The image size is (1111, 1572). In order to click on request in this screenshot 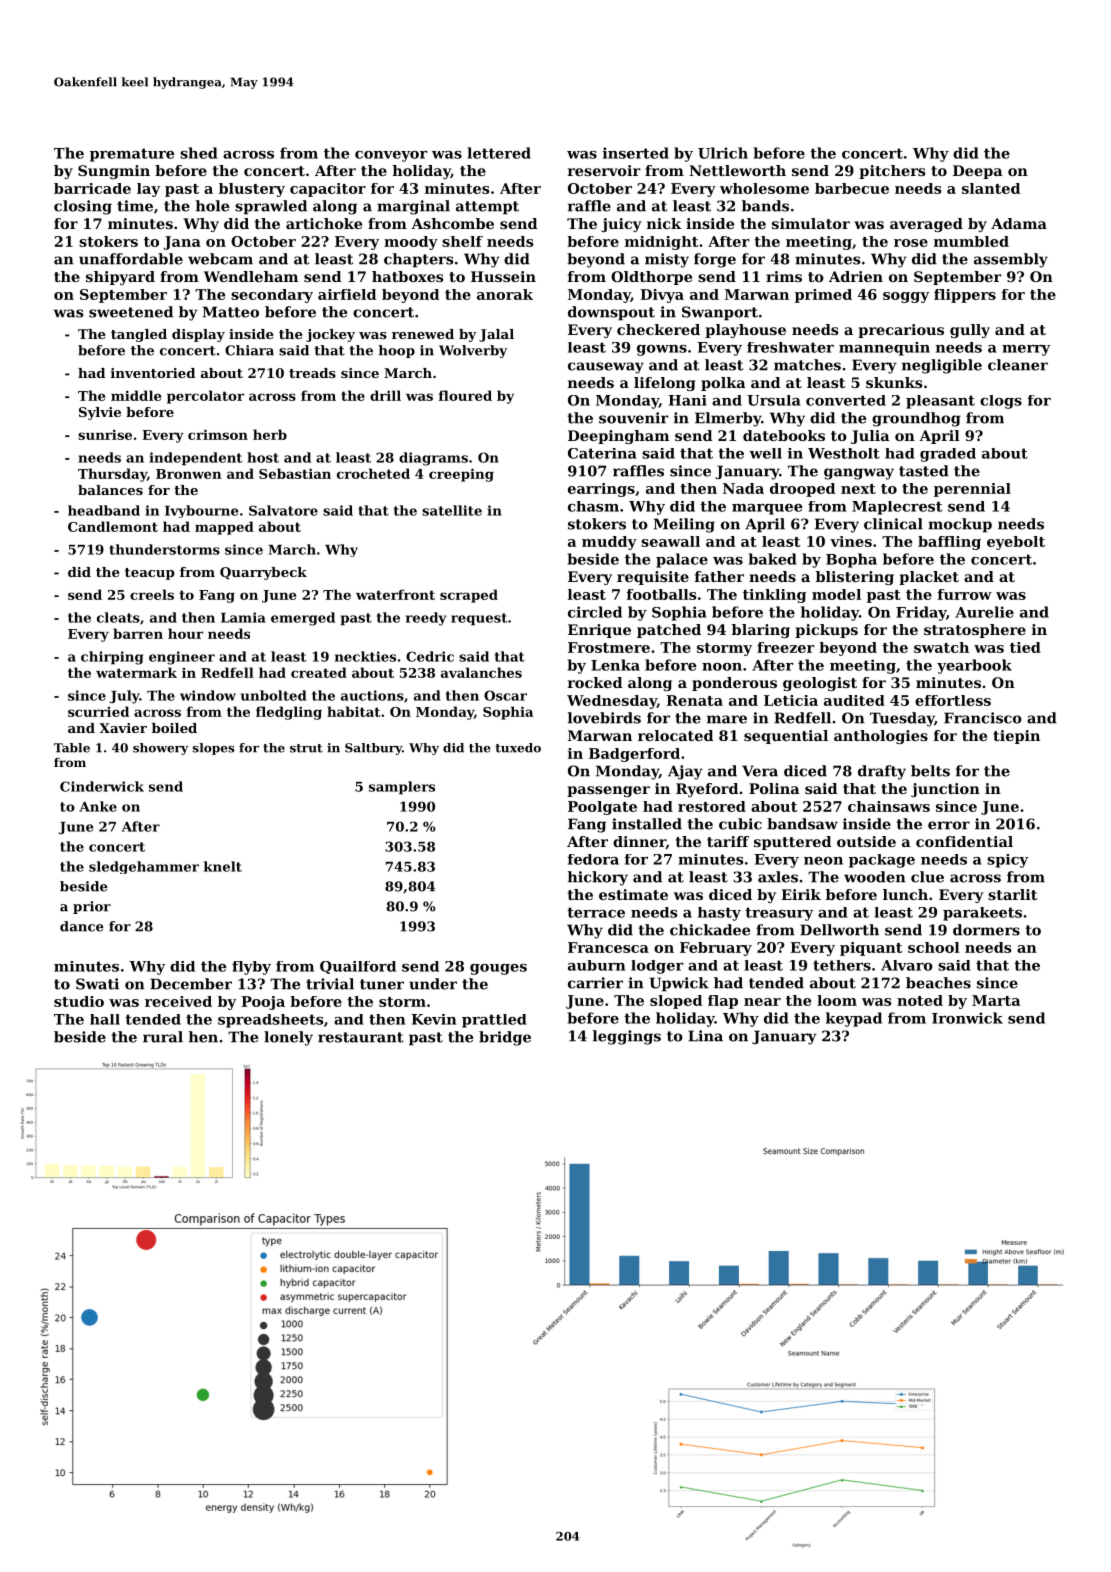, I will do `click(479, 619)`.
